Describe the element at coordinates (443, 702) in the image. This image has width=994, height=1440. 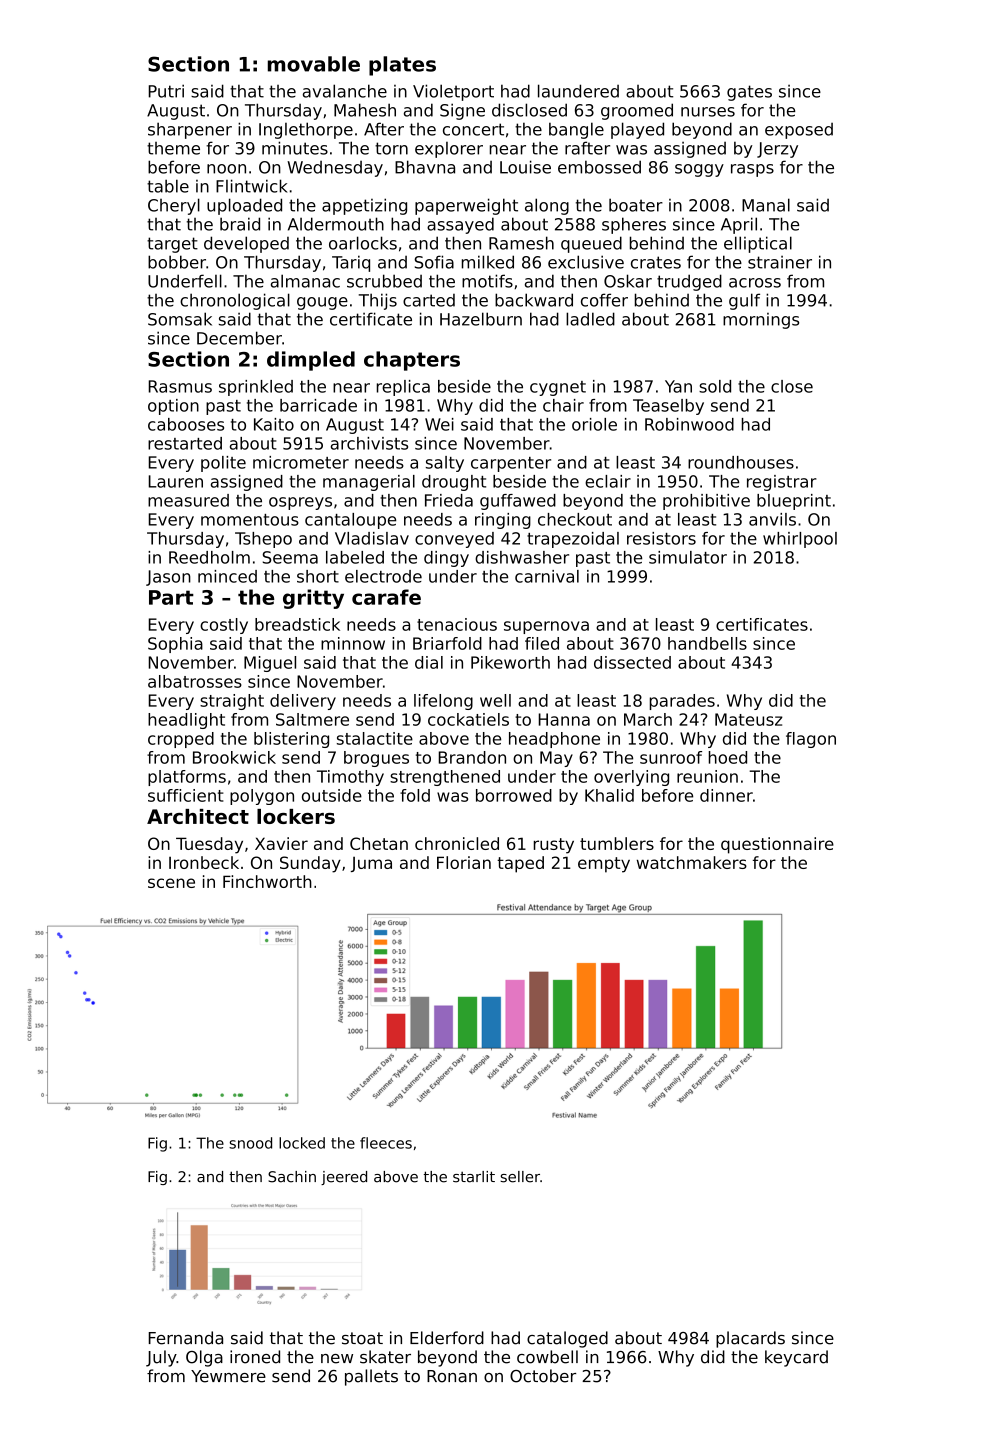
I see `lifelong` at that location.
